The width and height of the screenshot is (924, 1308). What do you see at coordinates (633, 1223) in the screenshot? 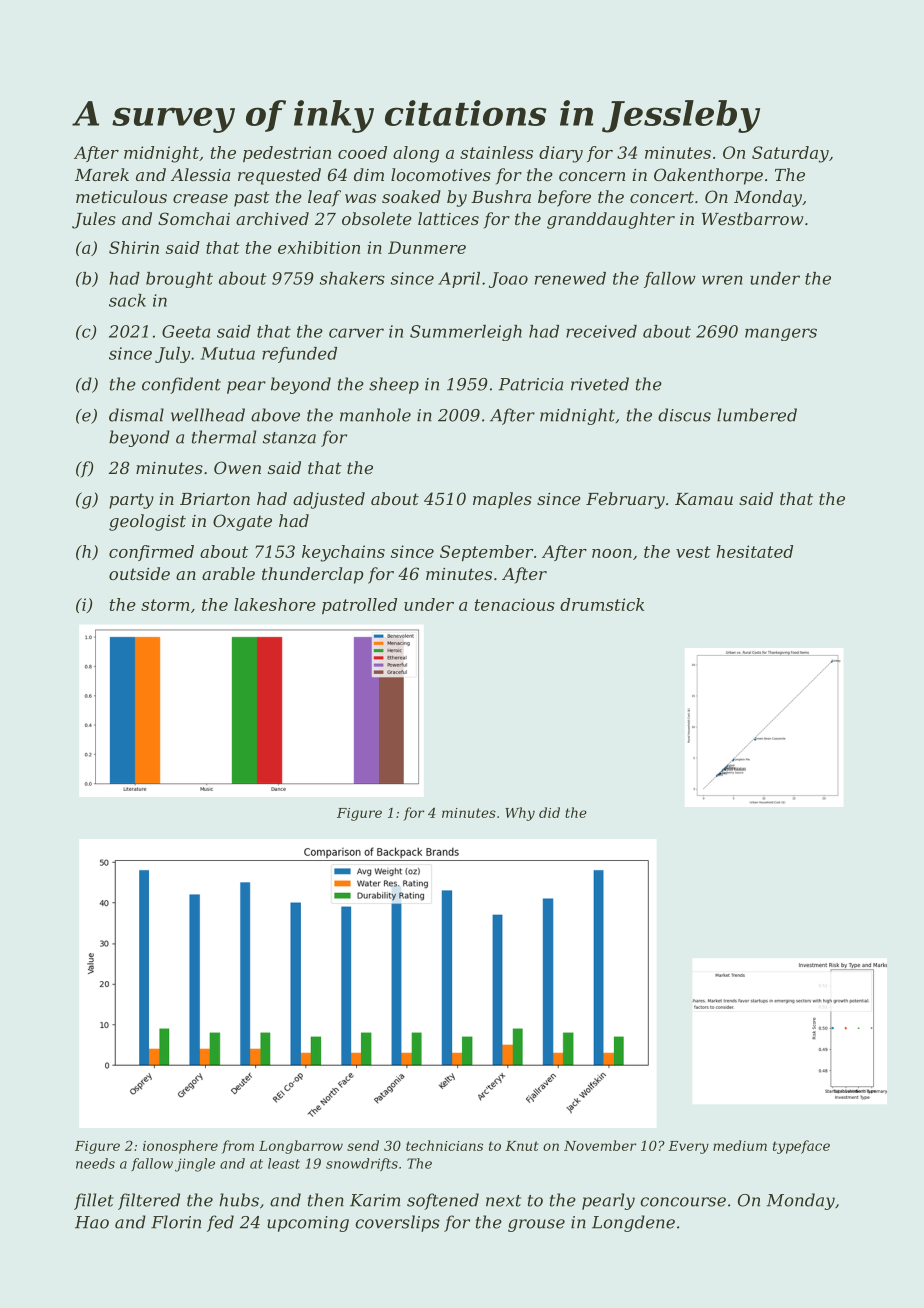
I see `Longdene` at bounding box center [633, 1223].
